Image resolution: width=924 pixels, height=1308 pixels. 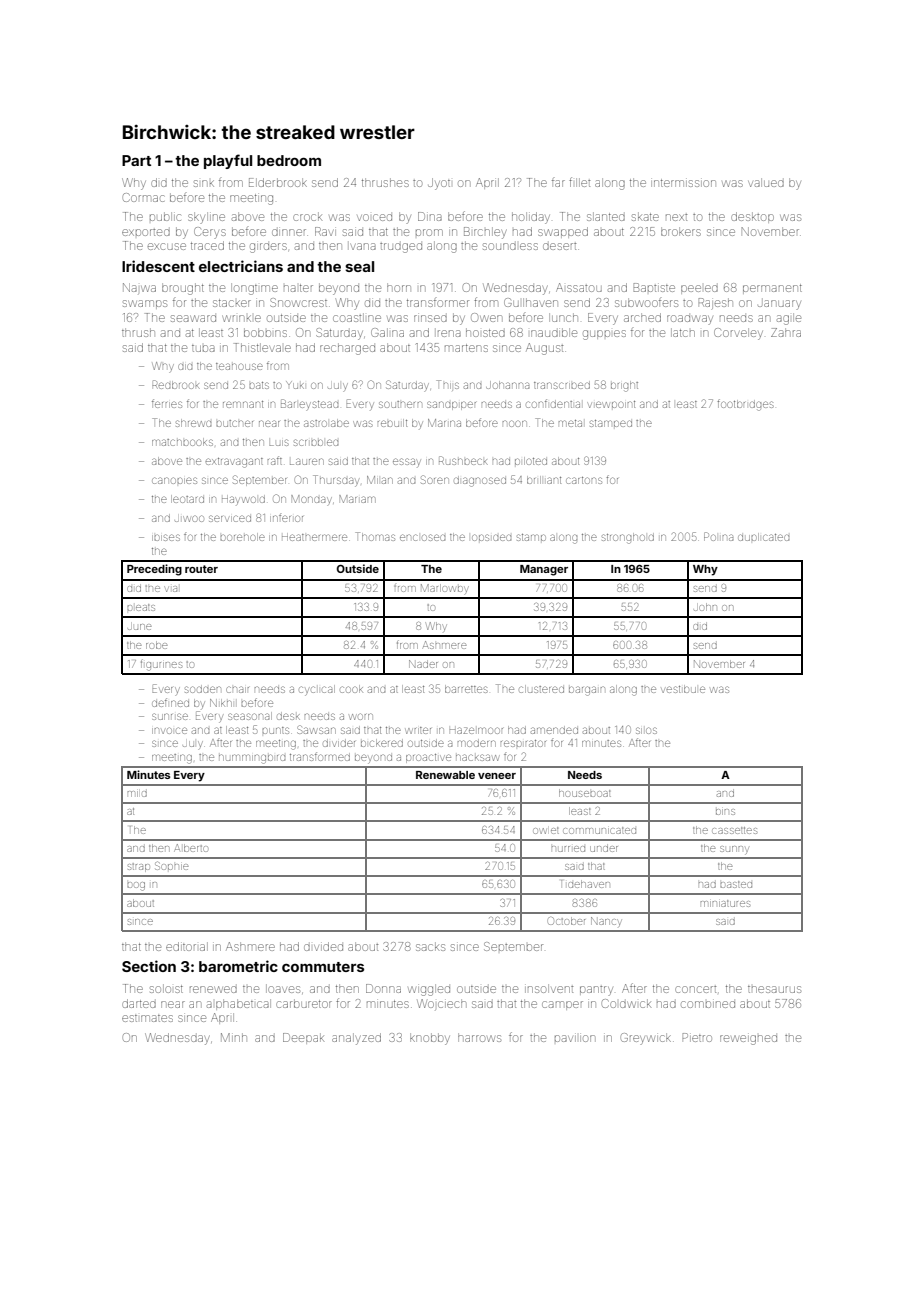 I want to click on valued, so click(x=766, y=182).
